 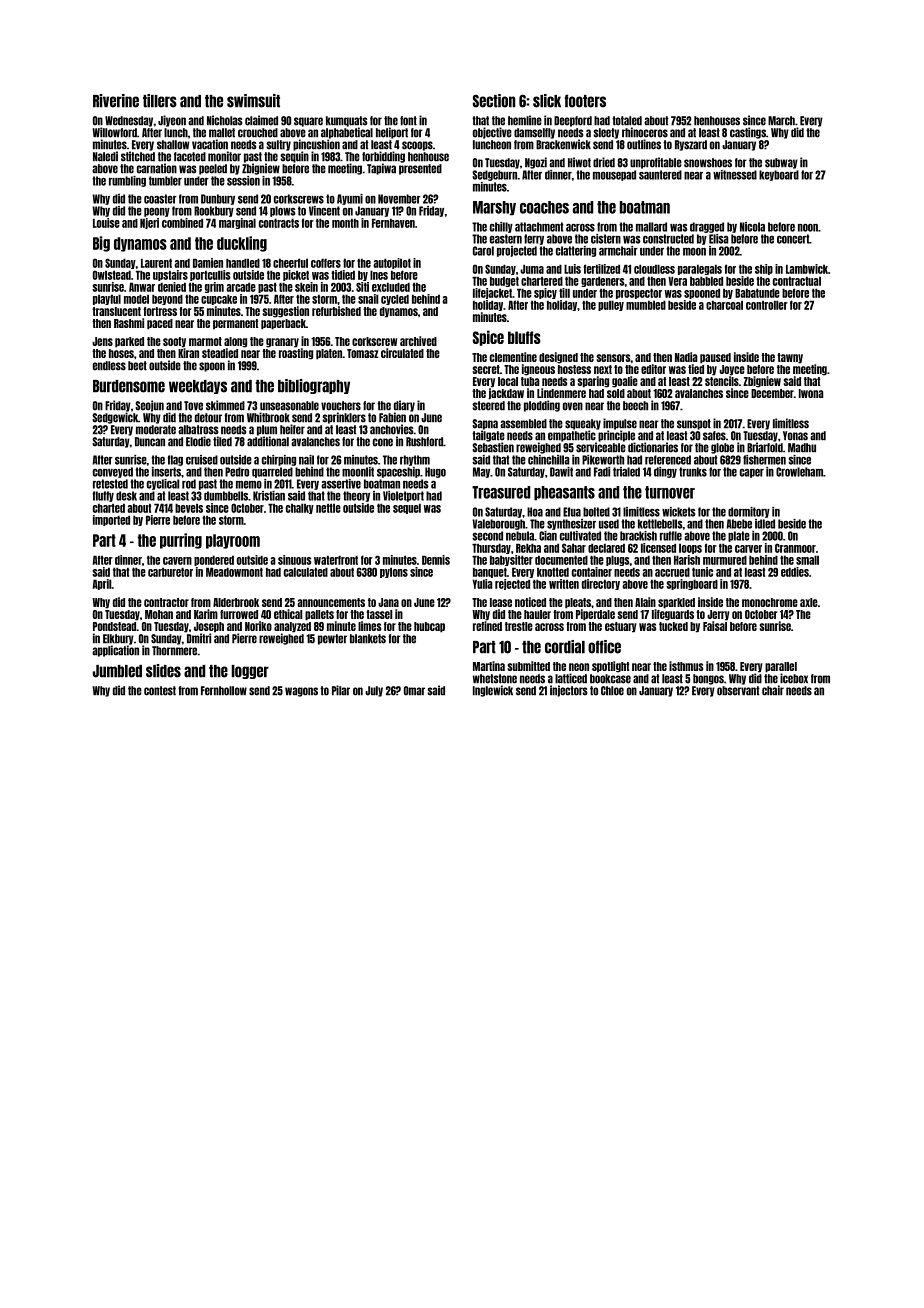 I want to click on swimsuit, so click(x=253, y=101).
